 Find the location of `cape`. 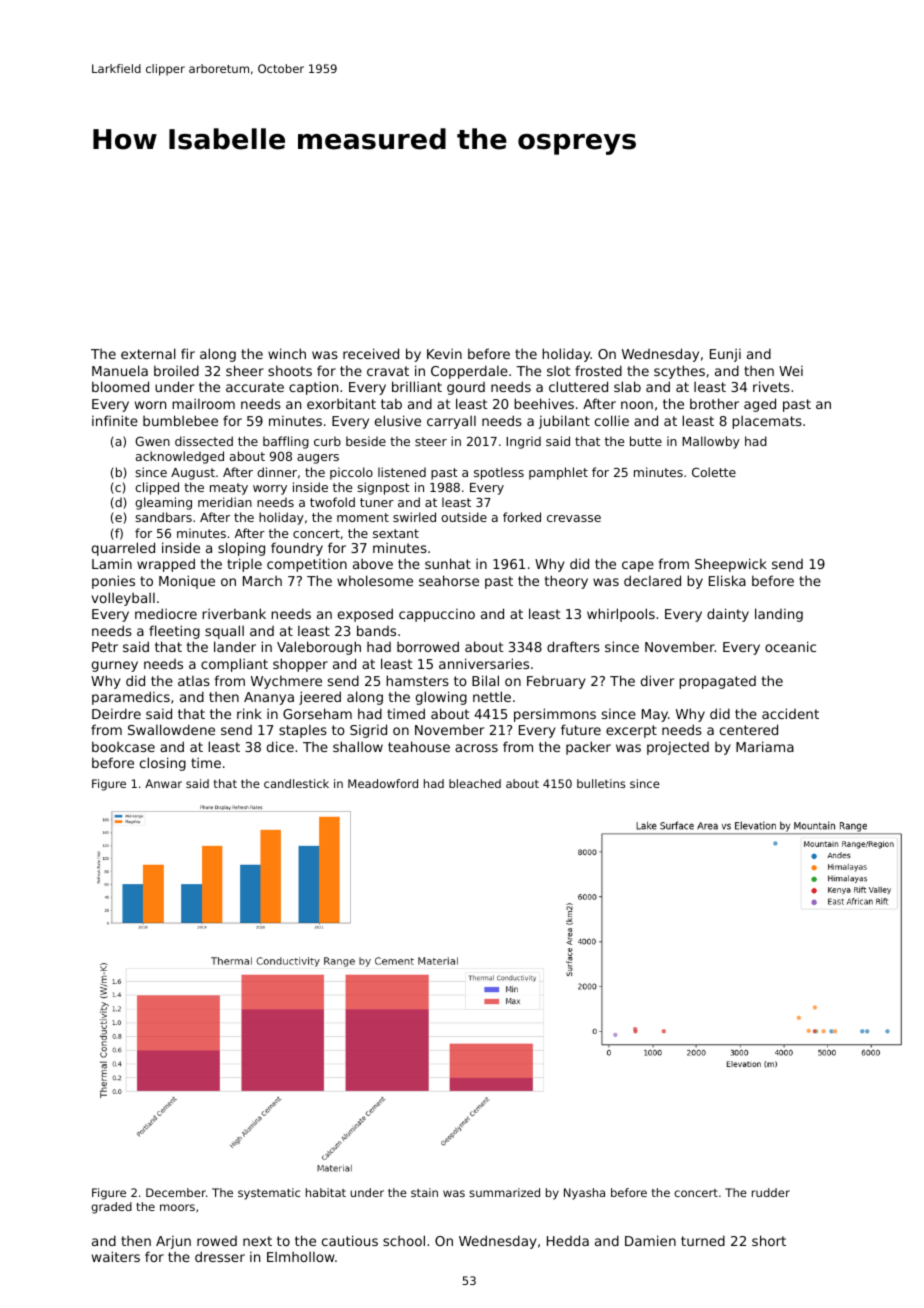

cape is located at coordinates (638, 566).
